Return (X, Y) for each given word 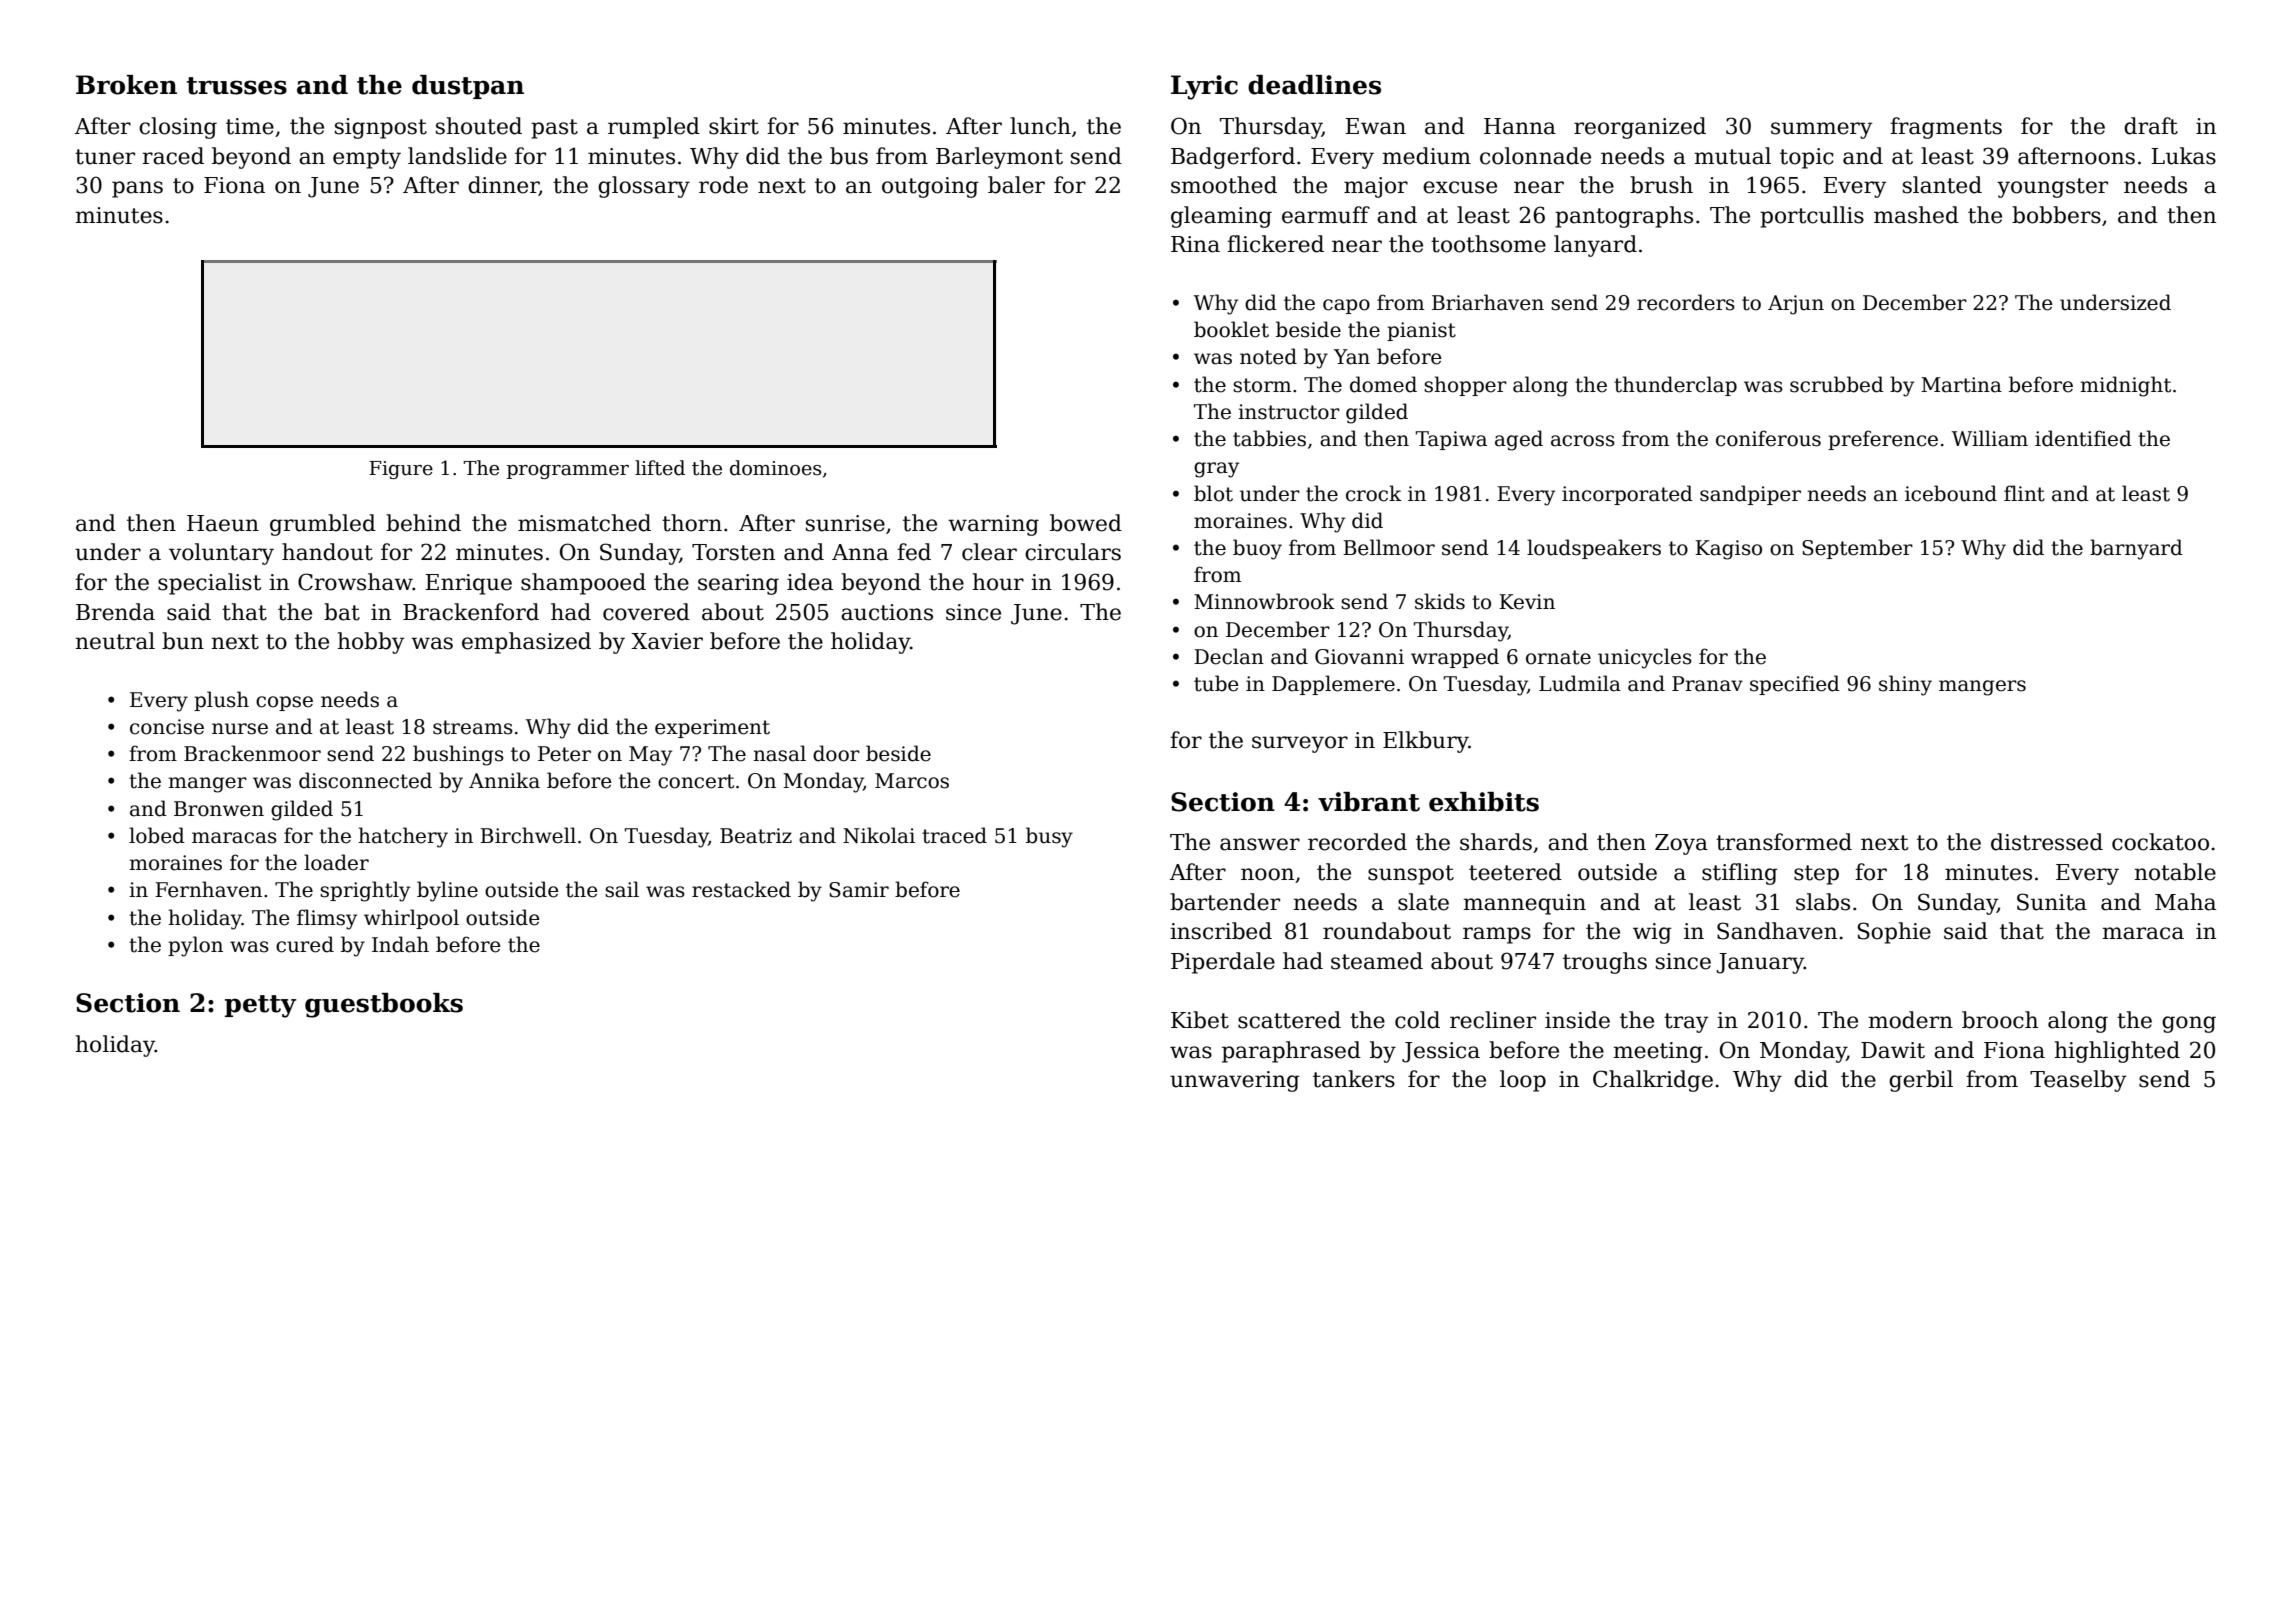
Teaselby (2078, 1081)
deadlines (1314, 85)
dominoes (776, 468)
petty (260, 1006)
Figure (401, 470)
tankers (1354, 1079)
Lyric (1204, 87)
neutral (115, 641)
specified (1795, 685)
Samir (859, 890)
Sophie (1894, 933)
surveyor (1300, 744)
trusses (237, 86)
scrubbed (1837, 384)
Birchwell (528, 835)
